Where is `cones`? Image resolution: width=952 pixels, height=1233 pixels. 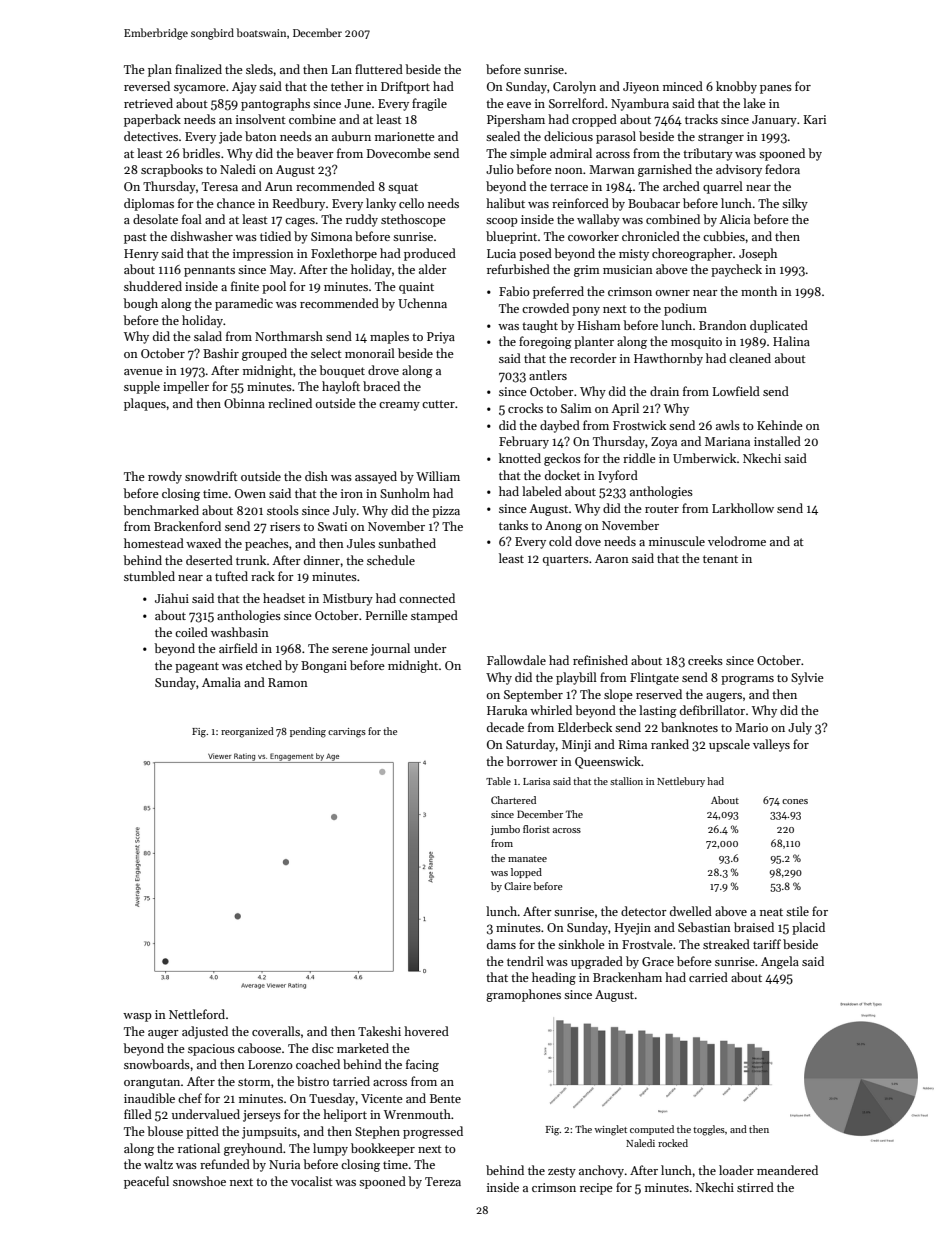 cones is located at coordinates (795, 801).
